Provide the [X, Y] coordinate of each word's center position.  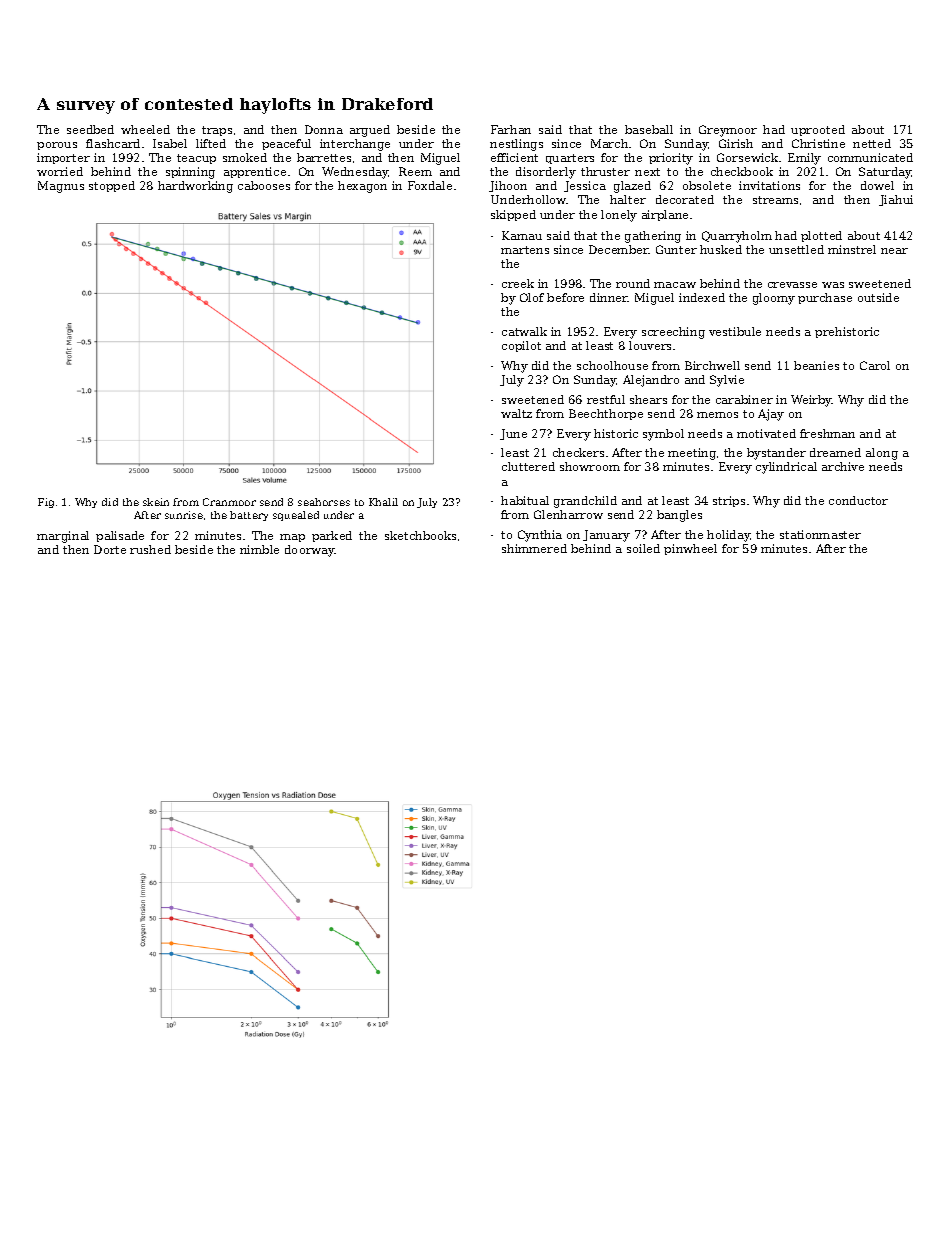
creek [518, 283]
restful [606, 399]
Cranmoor [229, 502]
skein [156, 502]
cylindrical [786, 468]
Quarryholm [737, 237]
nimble [259, 549]
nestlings [516, 145]
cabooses [264, 185]
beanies [816, 365]
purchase [825, 298]
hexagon [362, 187]
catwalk [524, 331]
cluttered [528, 466]
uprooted [818, 130]
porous [57, 146]
